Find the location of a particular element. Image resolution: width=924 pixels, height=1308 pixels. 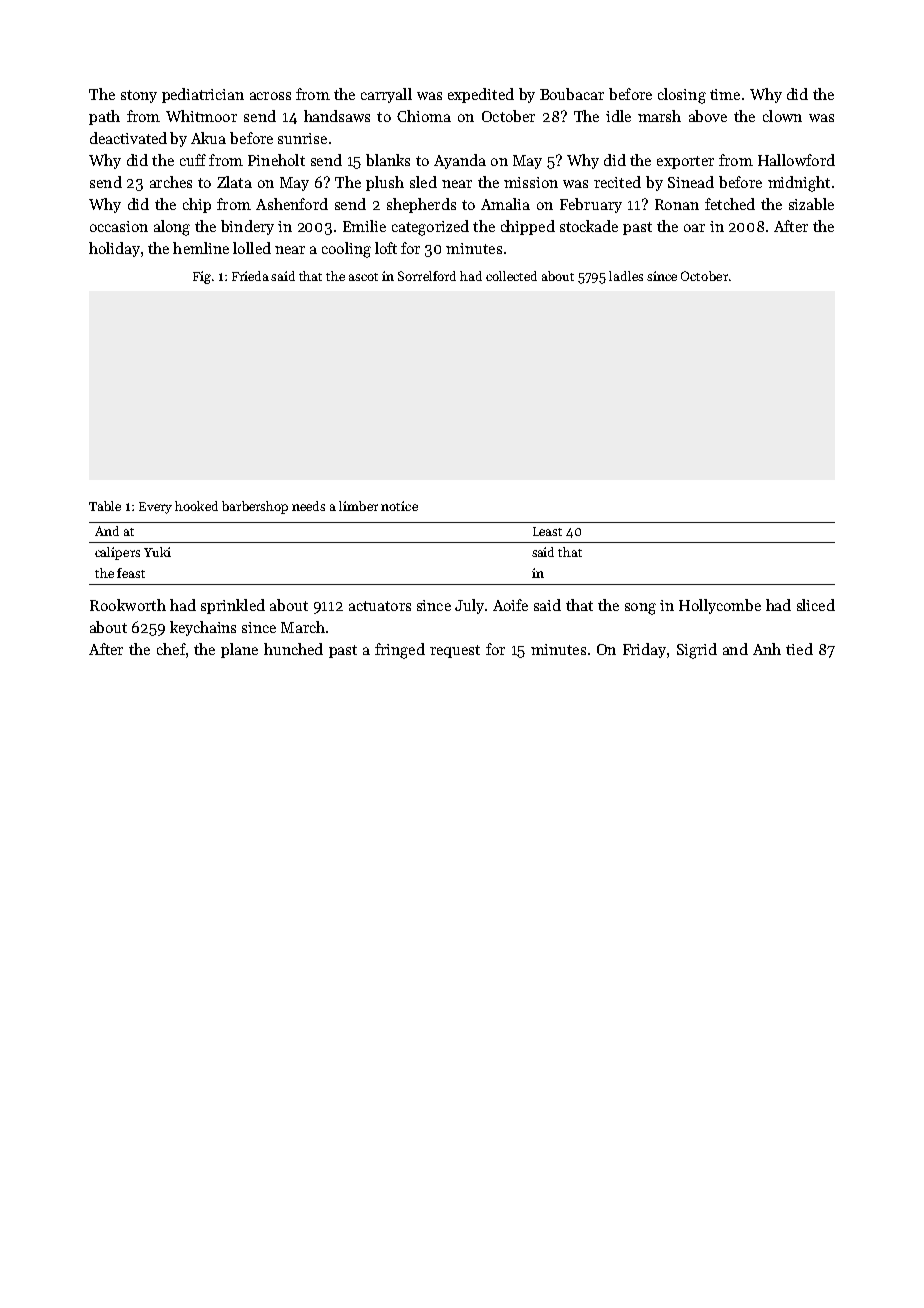

collected is located at coordinates (511, 276).
